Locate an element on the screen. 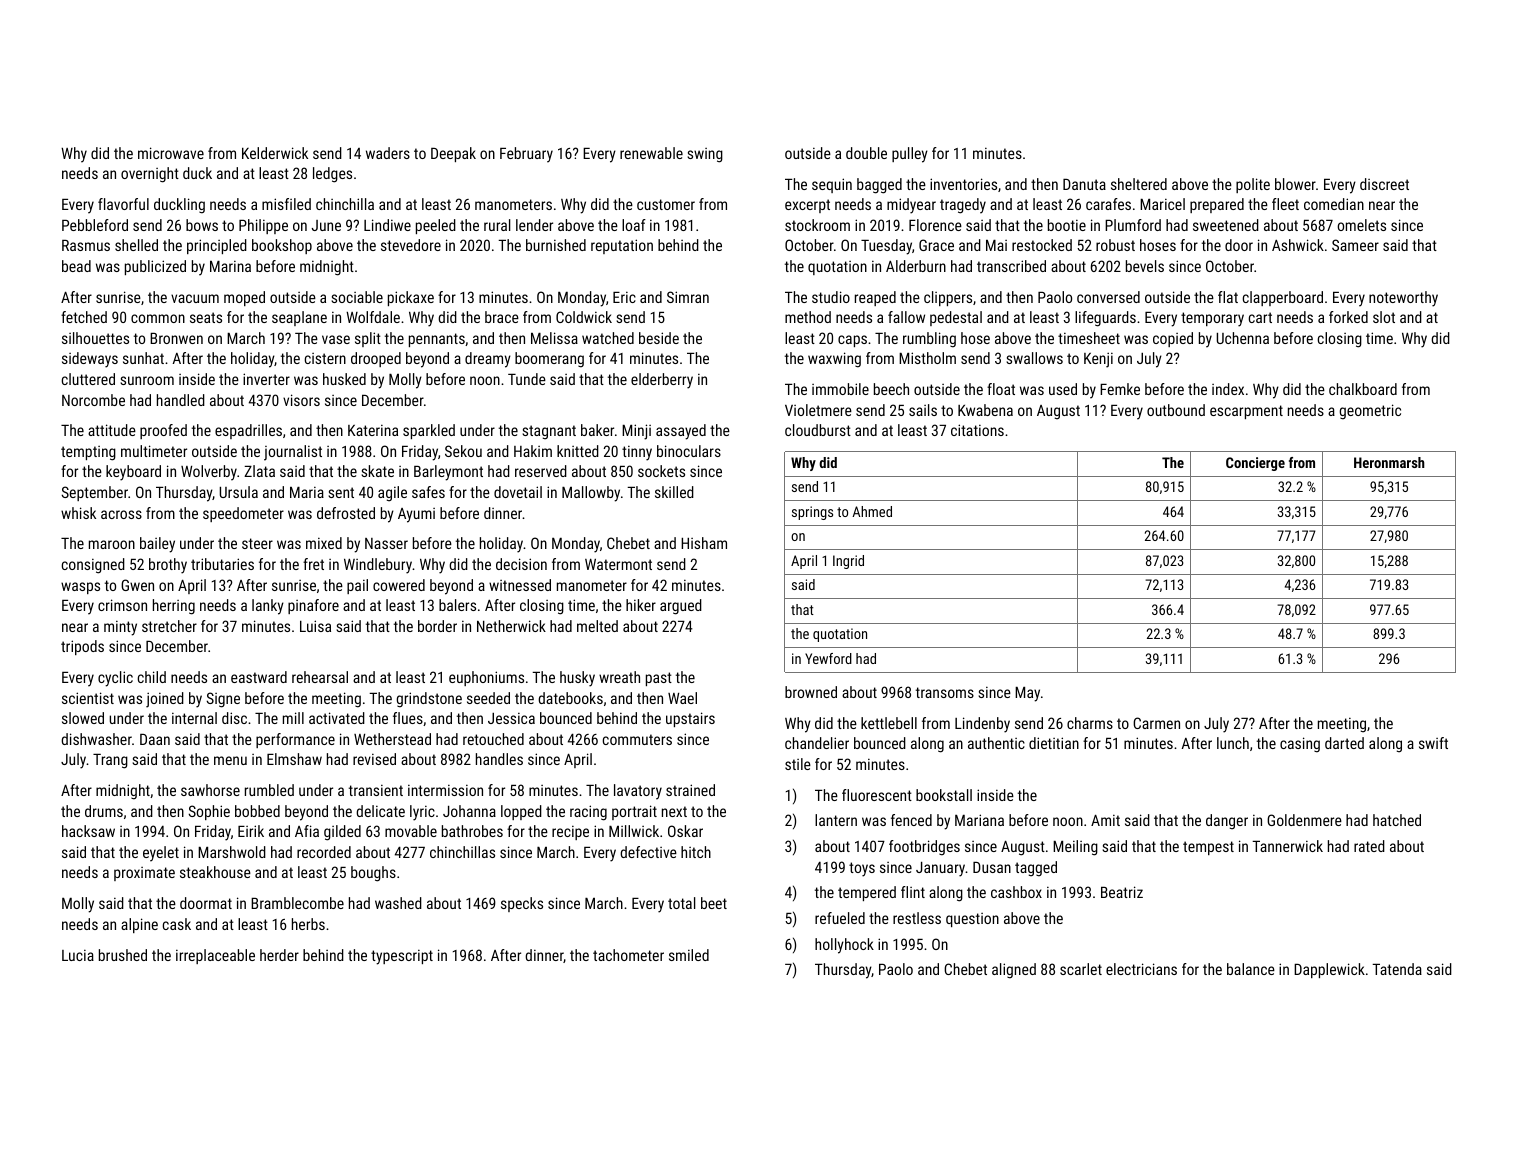 Image resolution: width=1517 pixels, height=1173 pixels. Heronmarsh is located at coordinates (1389, 462).
